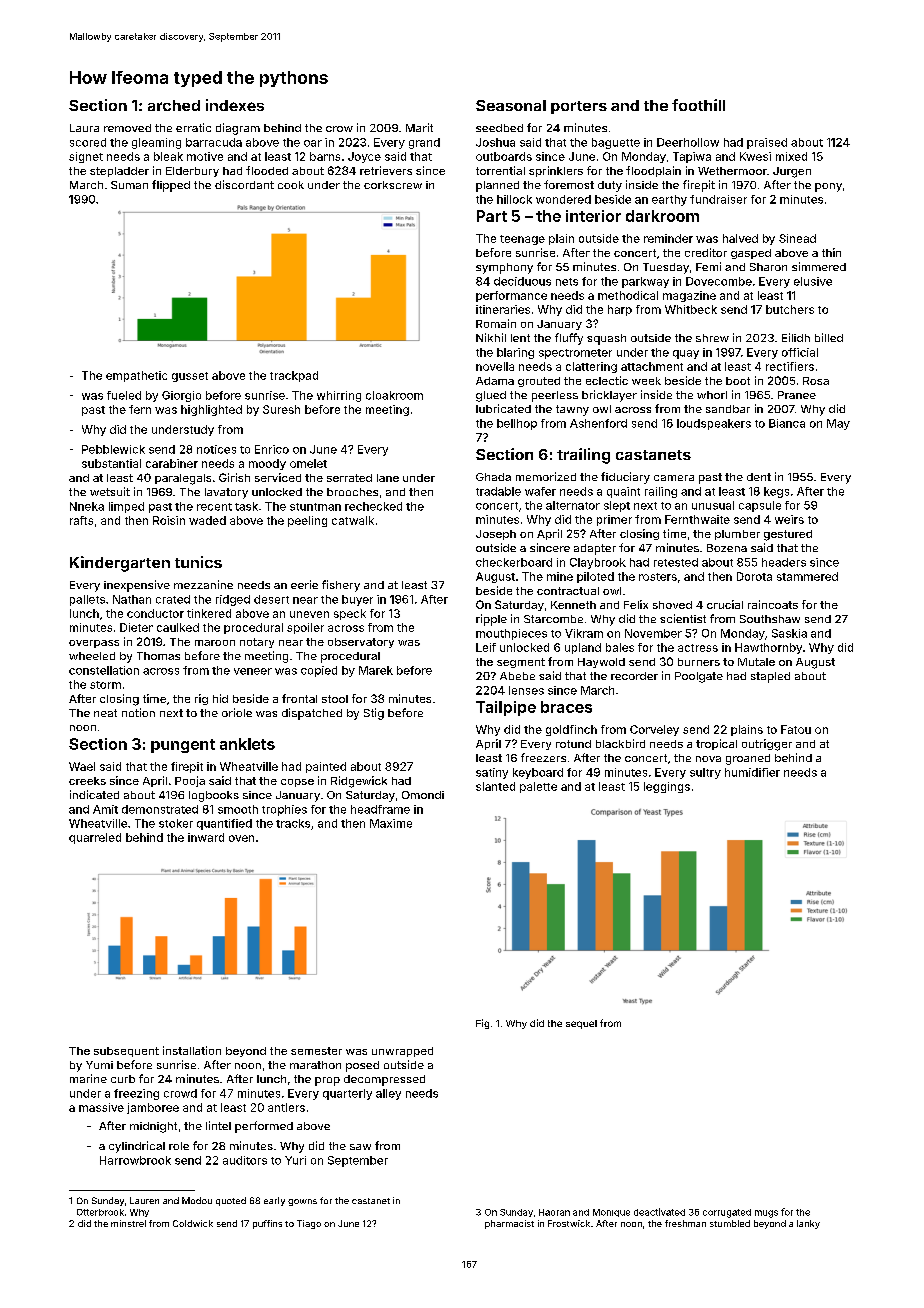  I want to click on headframe, so click(380, 809).
